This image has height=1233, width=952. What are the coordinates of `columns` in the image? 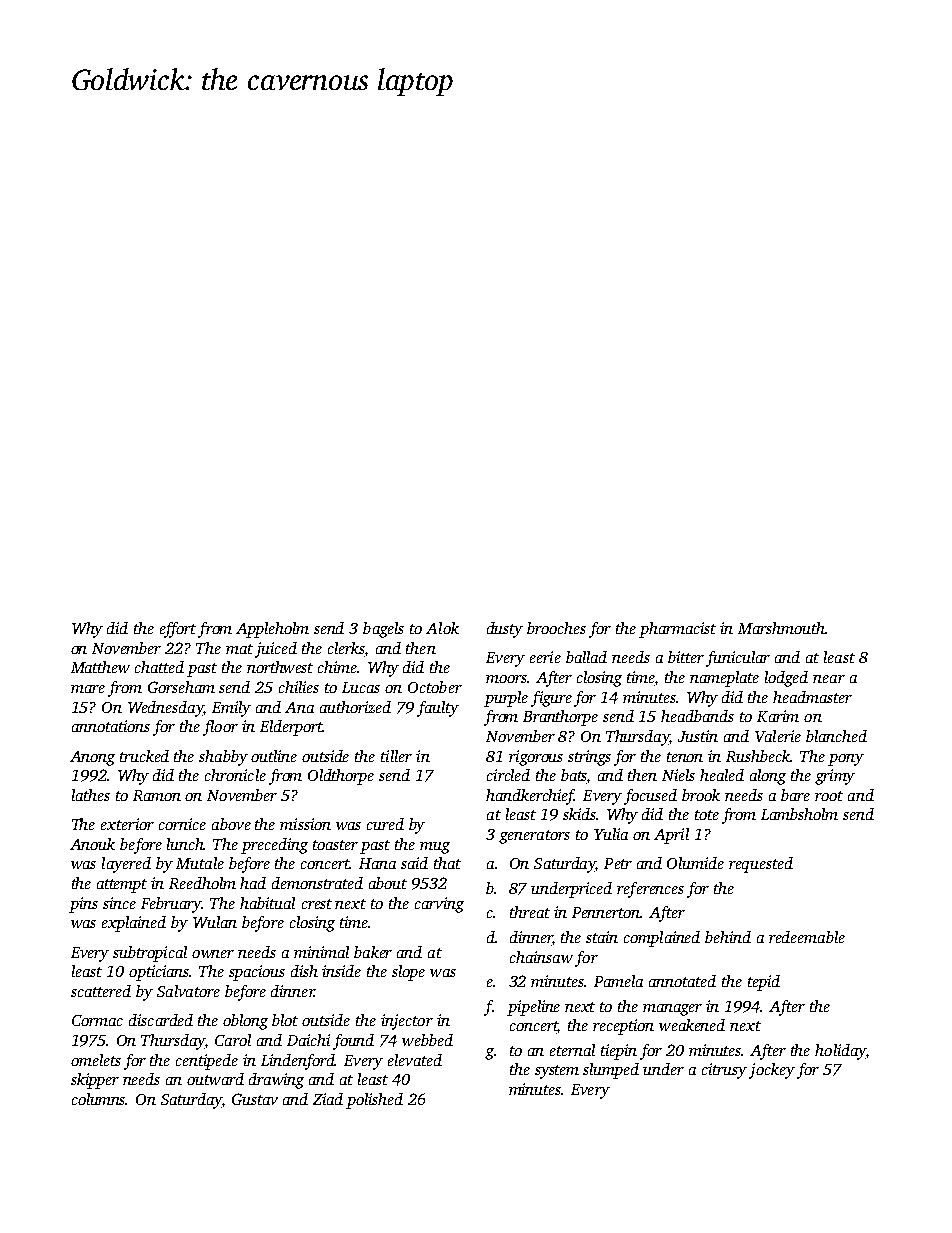 It's located at (99, 1099).
